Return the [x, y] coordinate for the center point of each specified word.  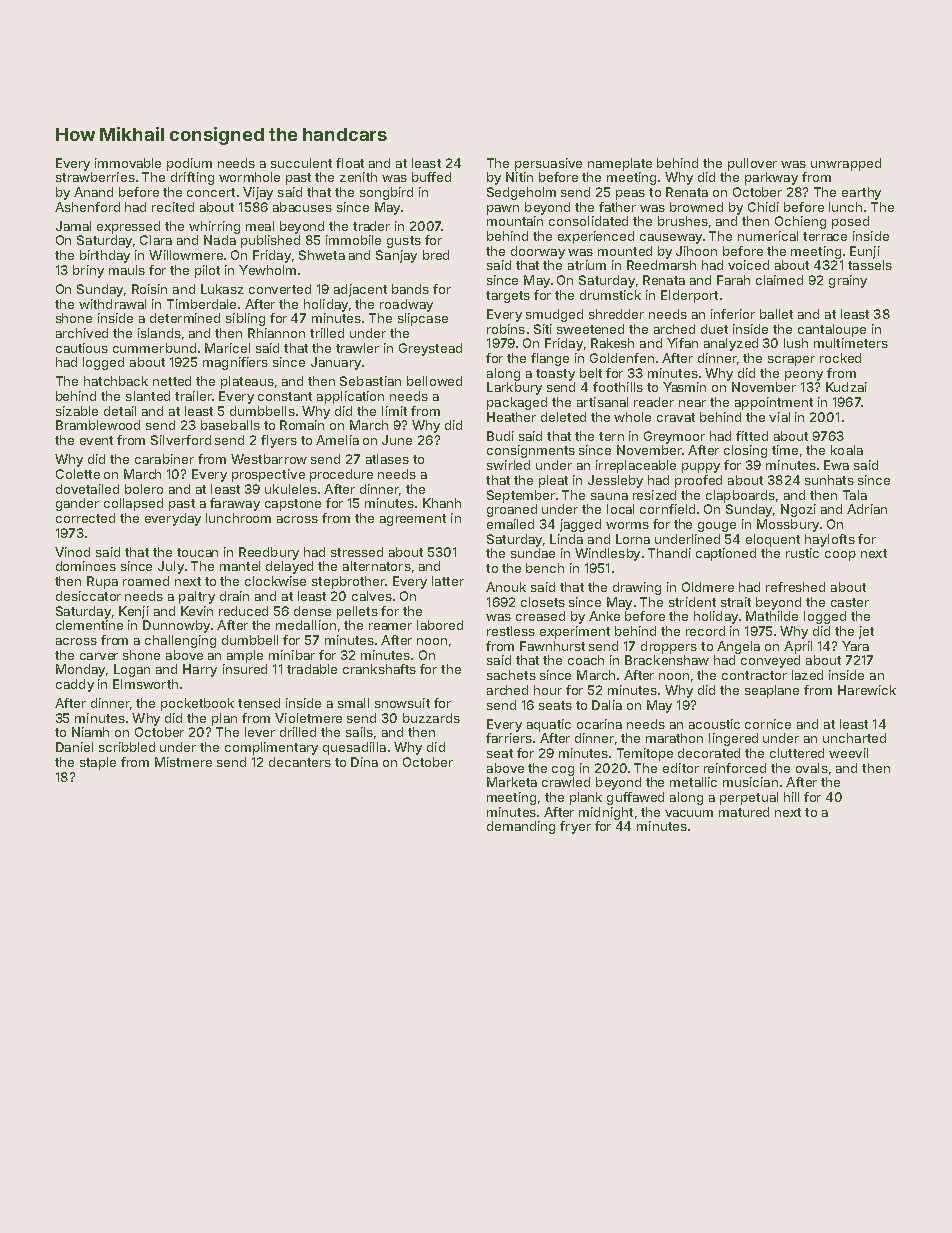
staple [98, 763]
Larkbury [514, 388]
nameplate [620, 164]
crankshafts [379, 669]
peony [804, 376]
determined [185, 318]
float [350, 163]
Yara [855, 646]
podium [189, 164]
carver [99, 656]
